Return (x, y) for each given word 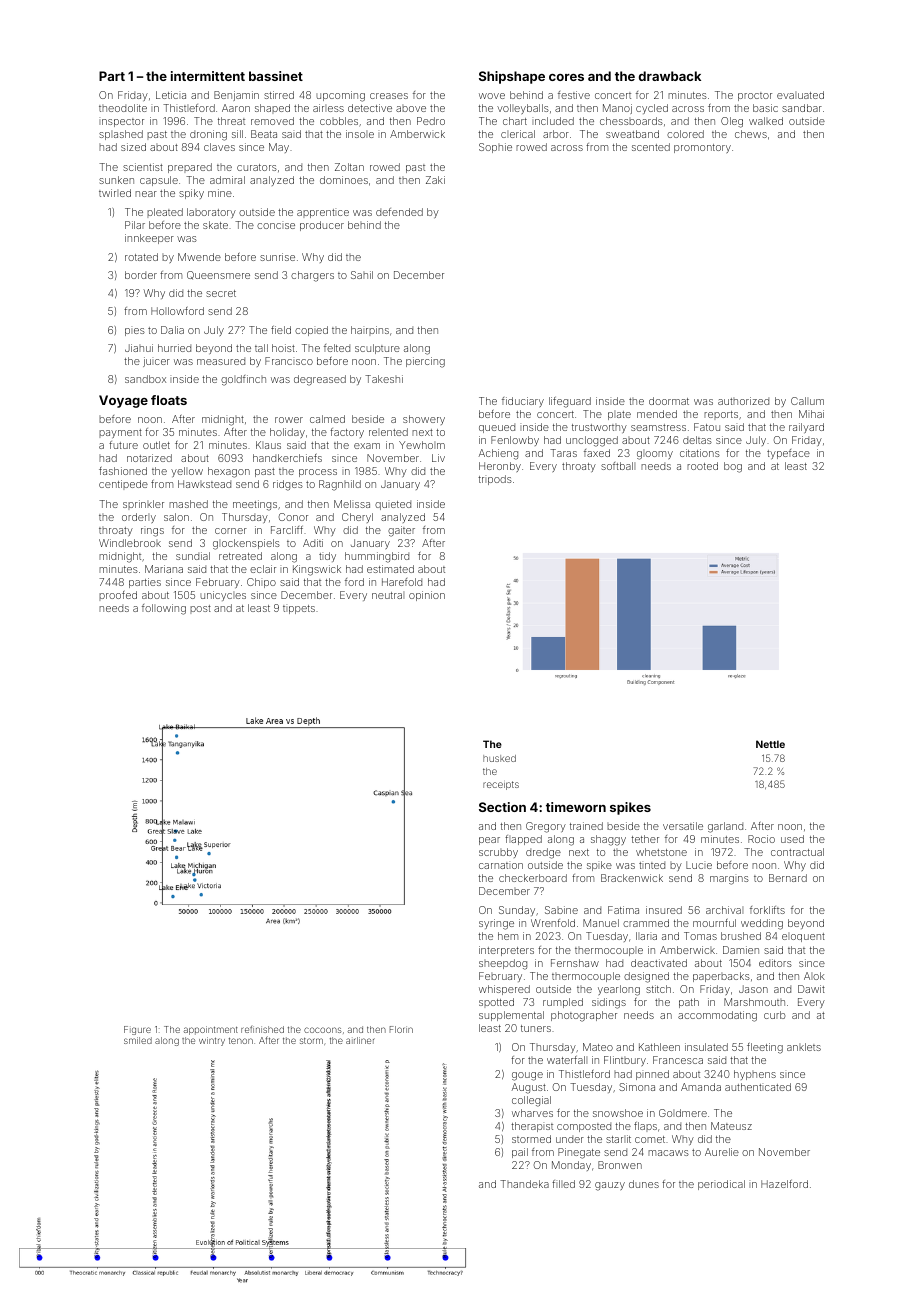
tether (645, 839)
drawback (670, 76)
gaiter (401, 531)
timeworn (576, 807)
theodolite (123, 108)
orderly (139, 518)
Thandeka (524, 1184)
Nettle (770, 744)
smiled (138, 1040)
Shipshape (512, 77)
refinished (262, 1029)
